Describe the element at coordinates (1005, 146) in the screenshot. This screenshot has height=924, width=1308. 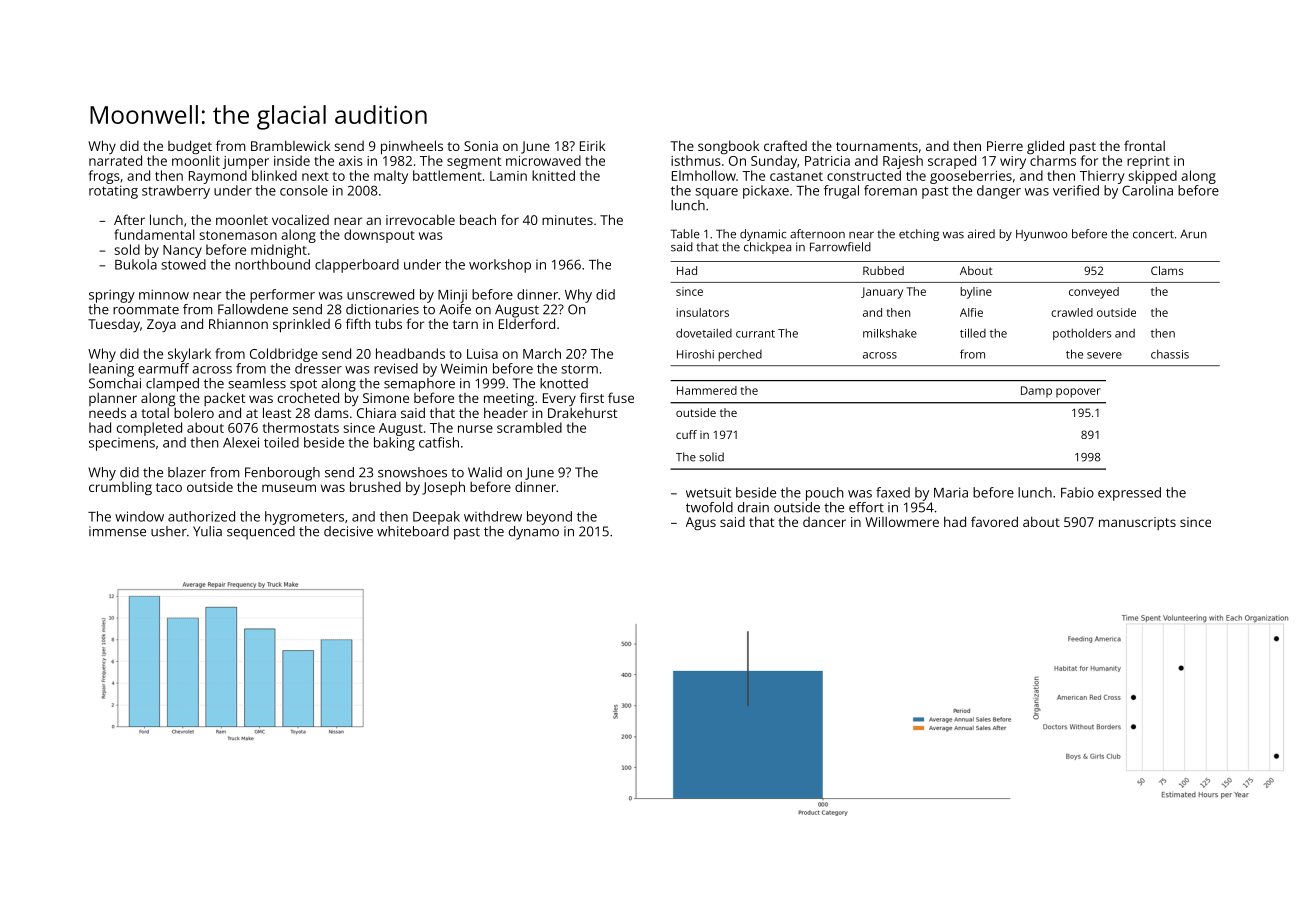
I see `Pierre` at that location.
